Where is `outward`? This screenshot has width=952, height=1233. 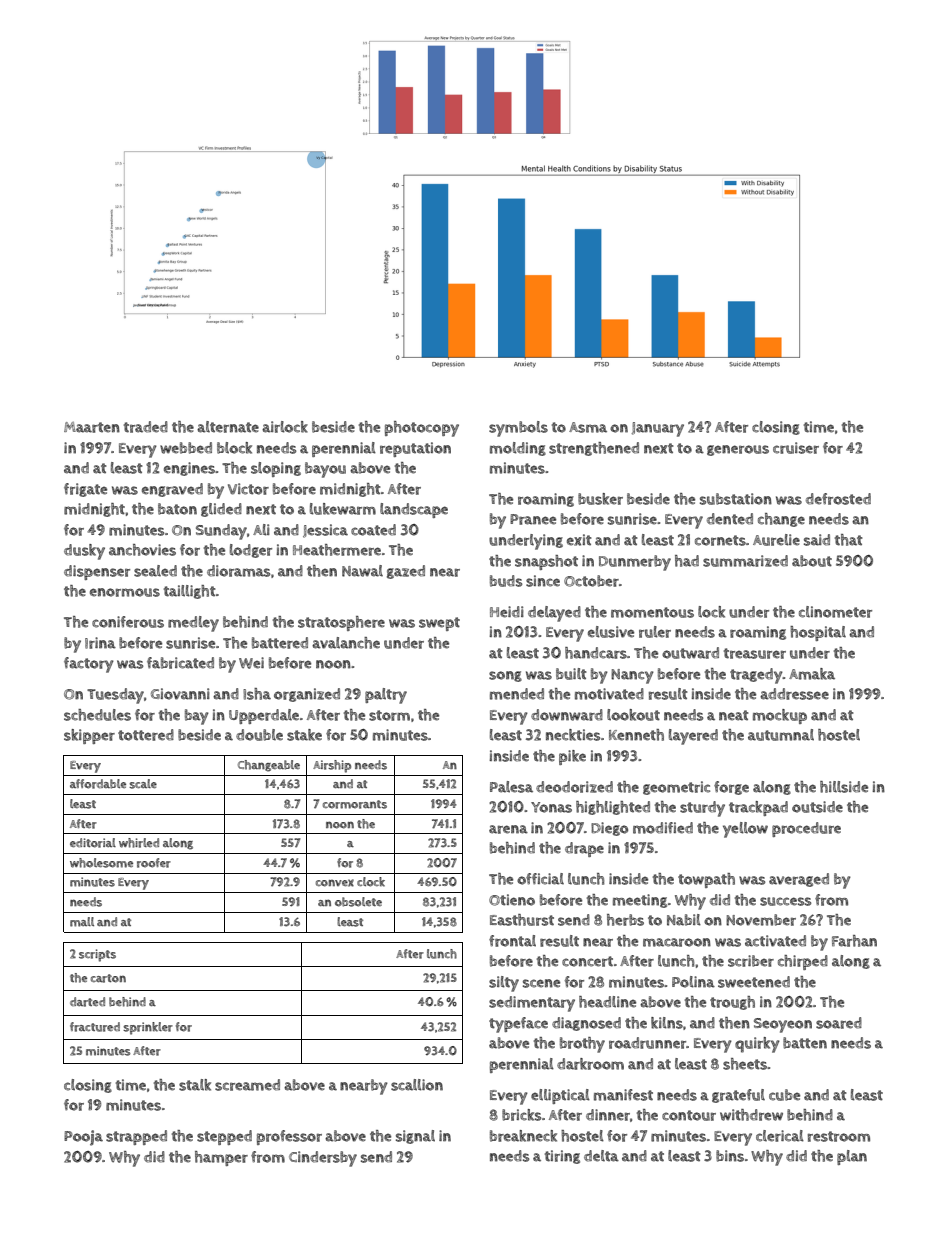
outward is located at coordinates (690, 653).
